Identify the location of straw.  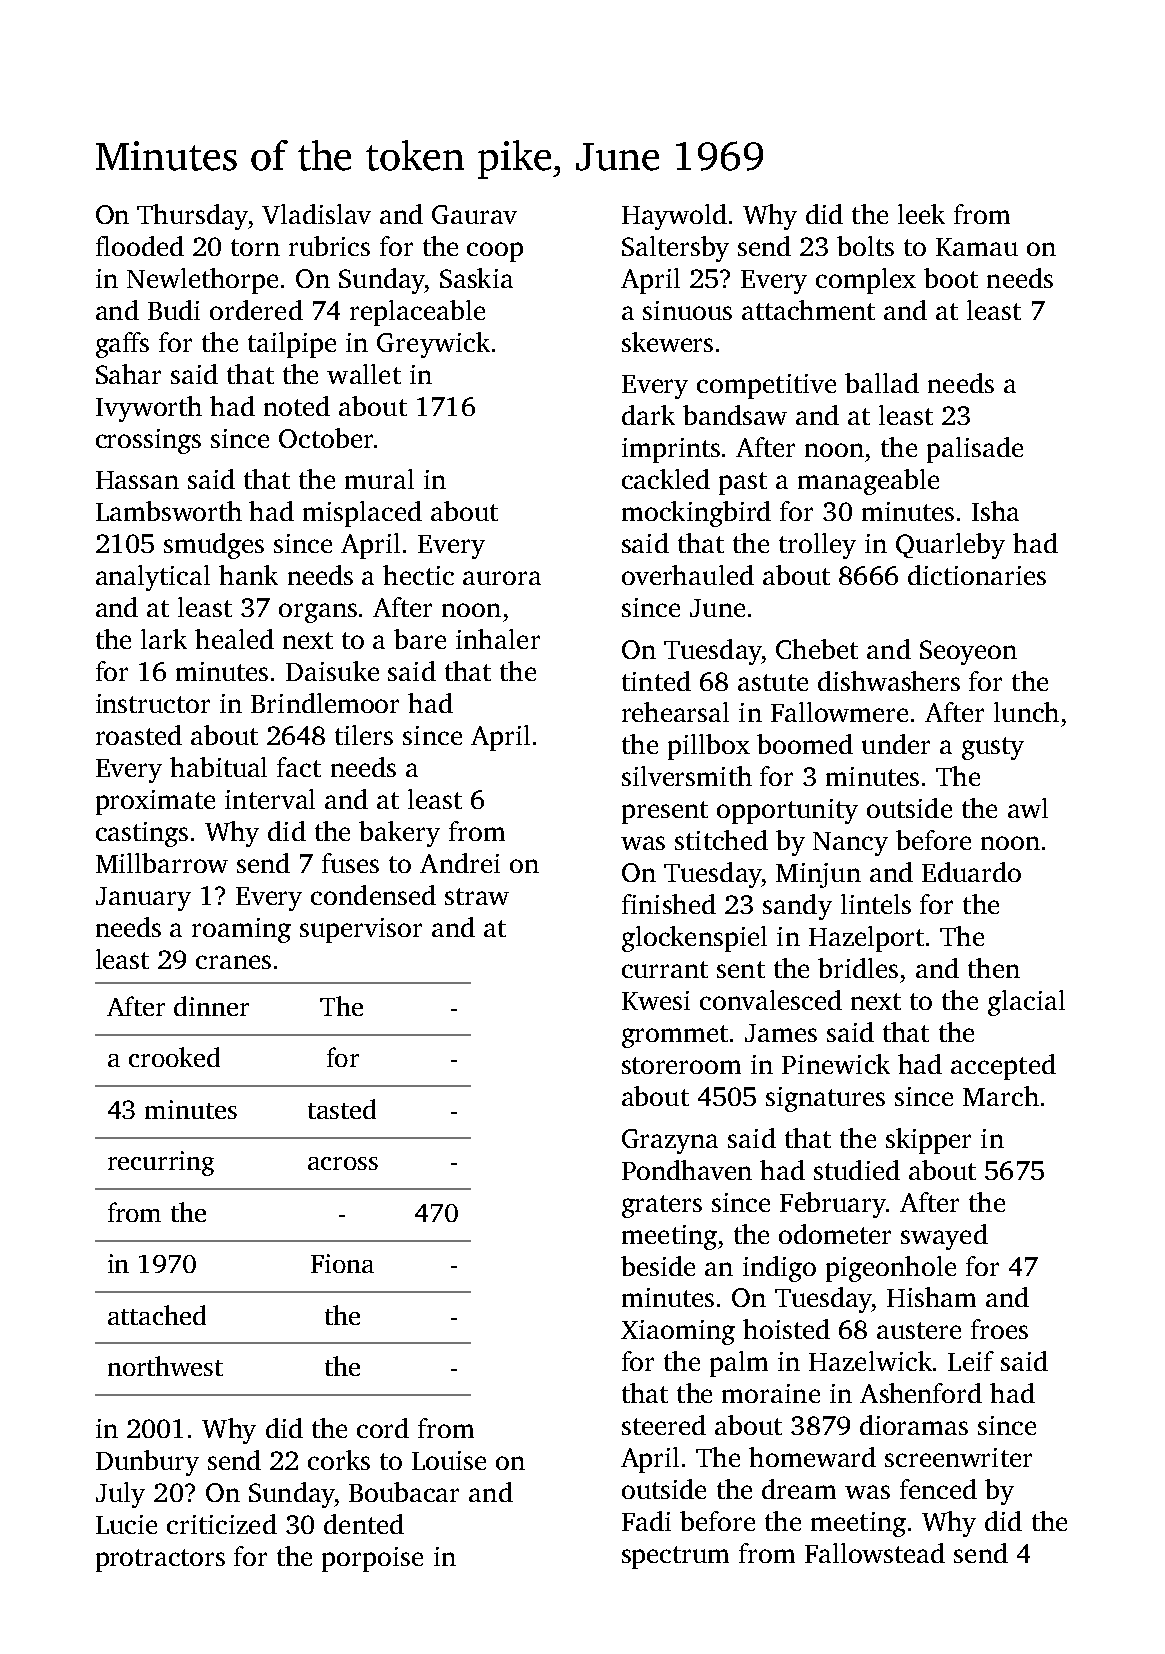
(477, 896).
